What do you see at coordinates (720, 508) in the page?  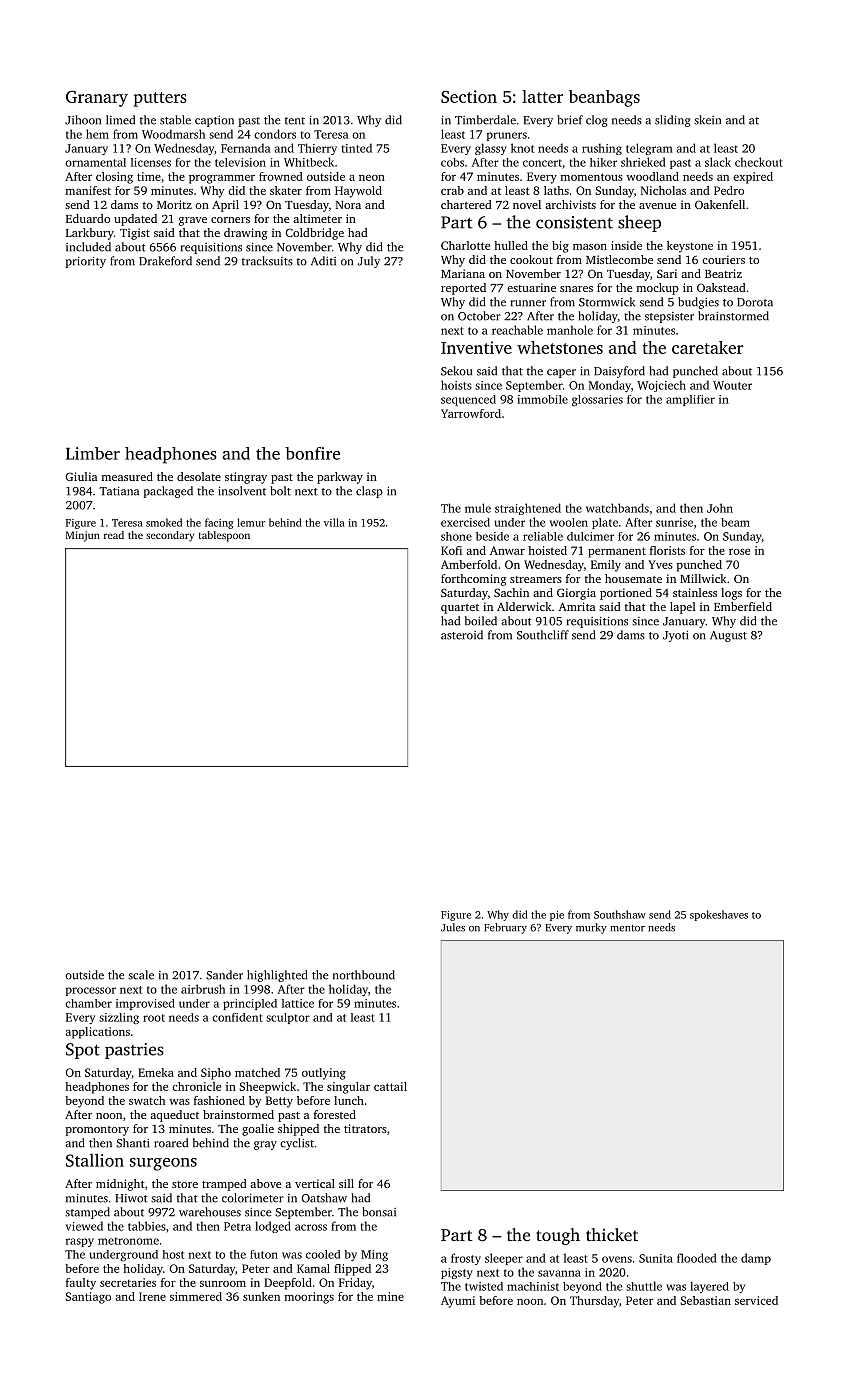 I see `John` at bounding box center [720, 508].
